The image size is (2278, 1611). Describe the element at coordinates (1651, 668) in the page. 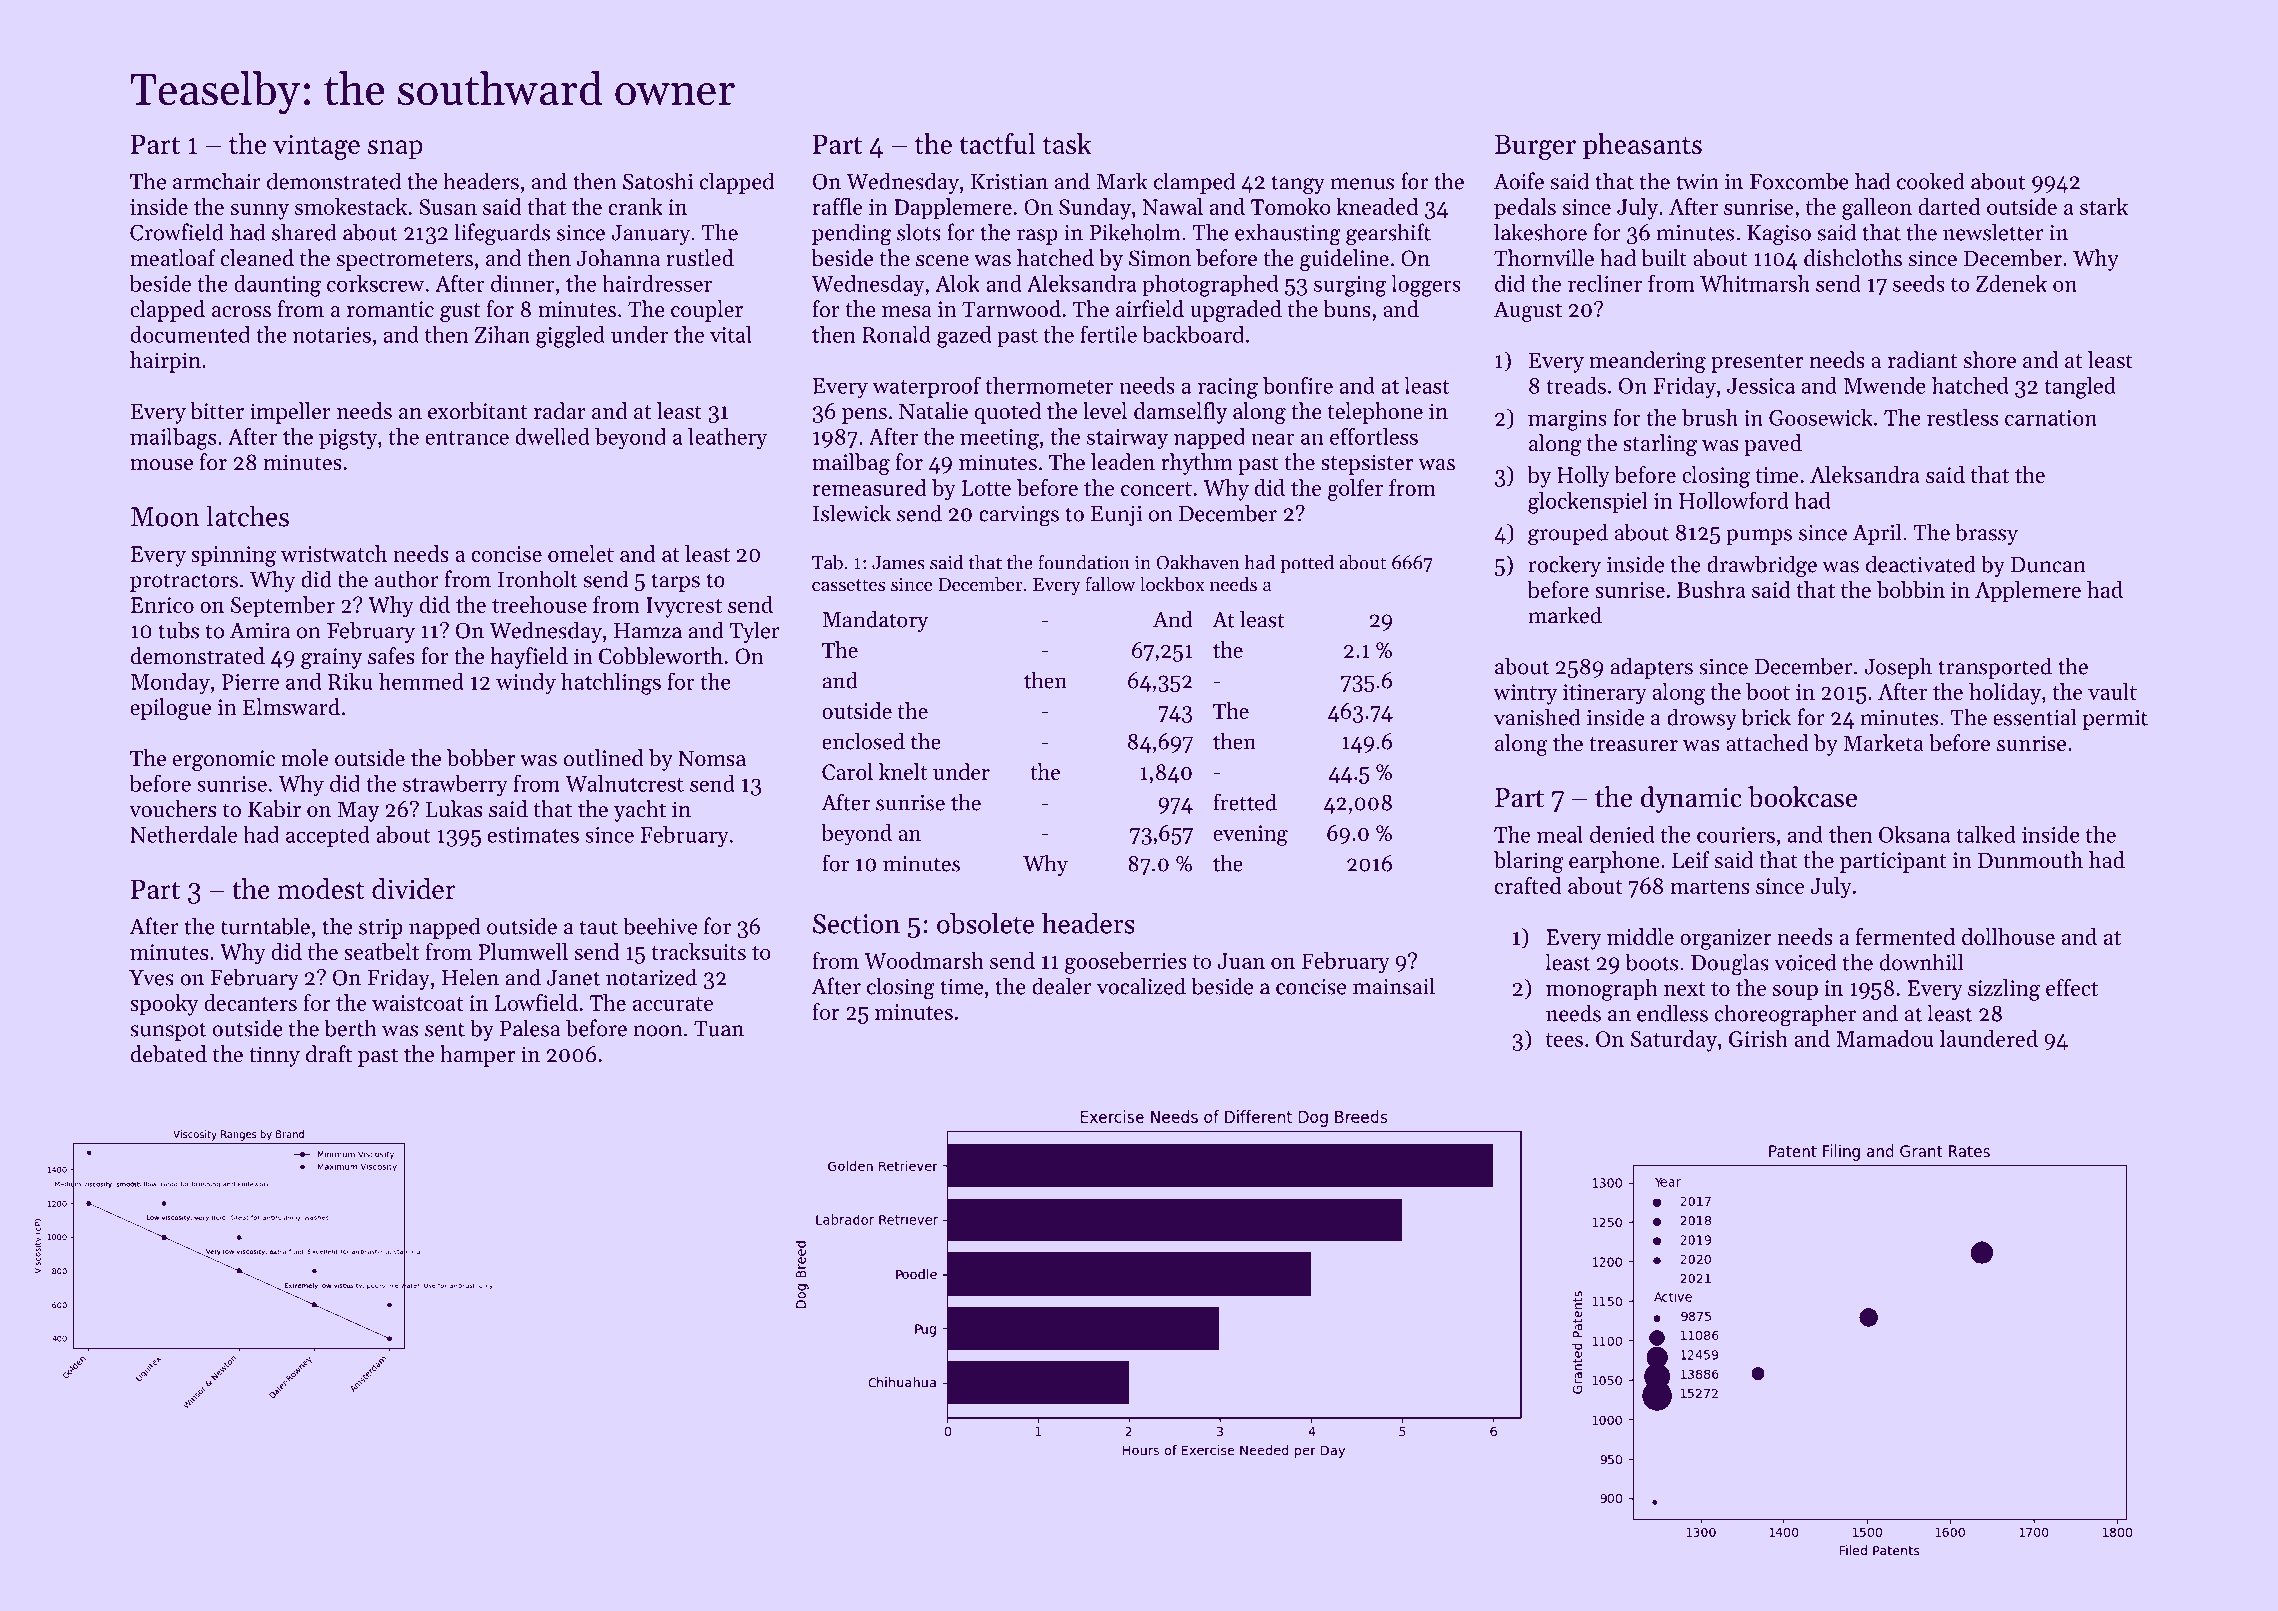

I see `adapters` at that location.
